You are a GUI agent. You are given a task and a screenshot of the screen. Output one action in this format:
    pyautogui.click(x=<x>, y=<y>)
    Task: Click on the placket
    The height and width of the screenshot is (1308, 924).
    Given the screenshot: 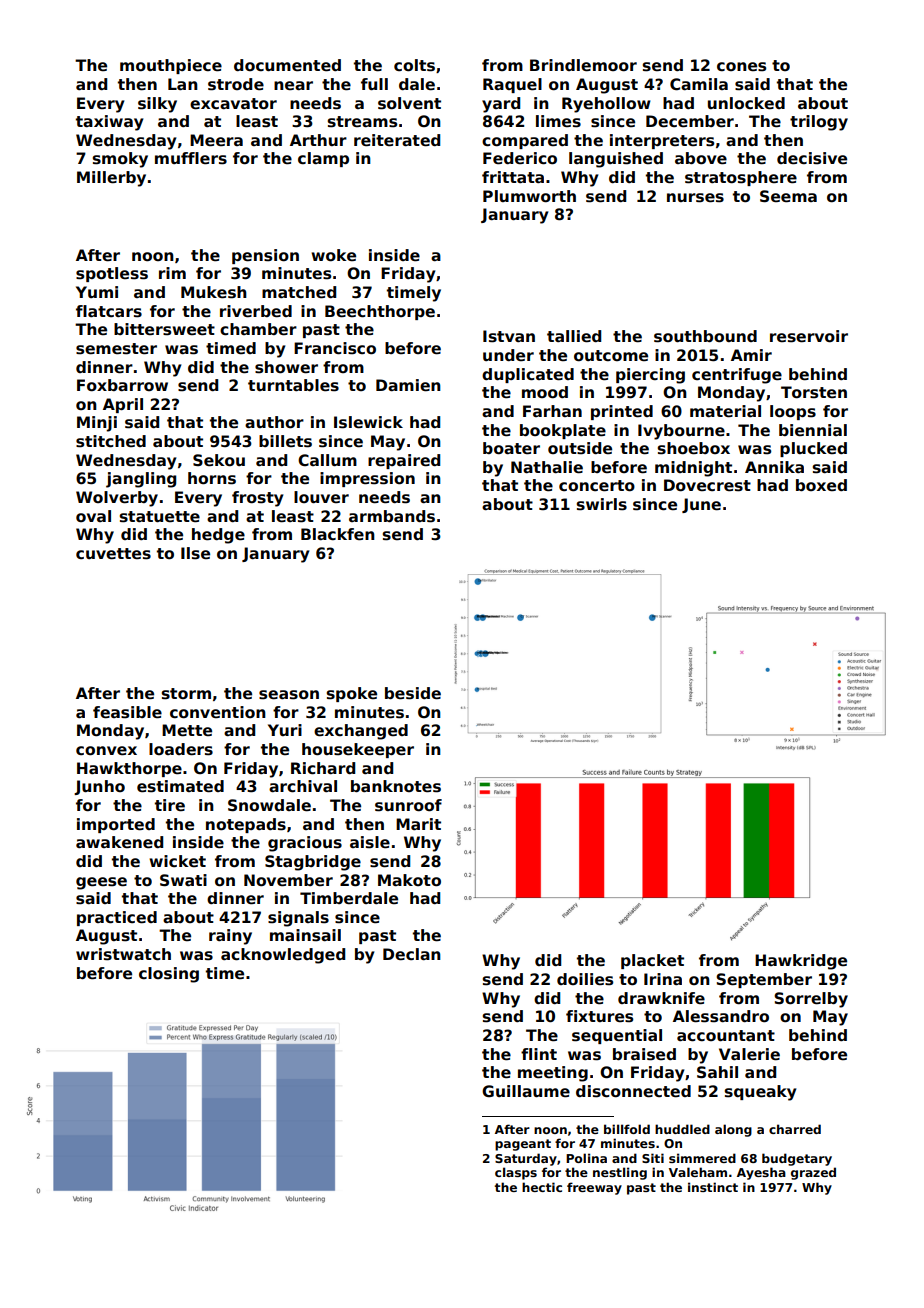 What is the action you would take?
    pyautogui.click(x=652, y=961)
